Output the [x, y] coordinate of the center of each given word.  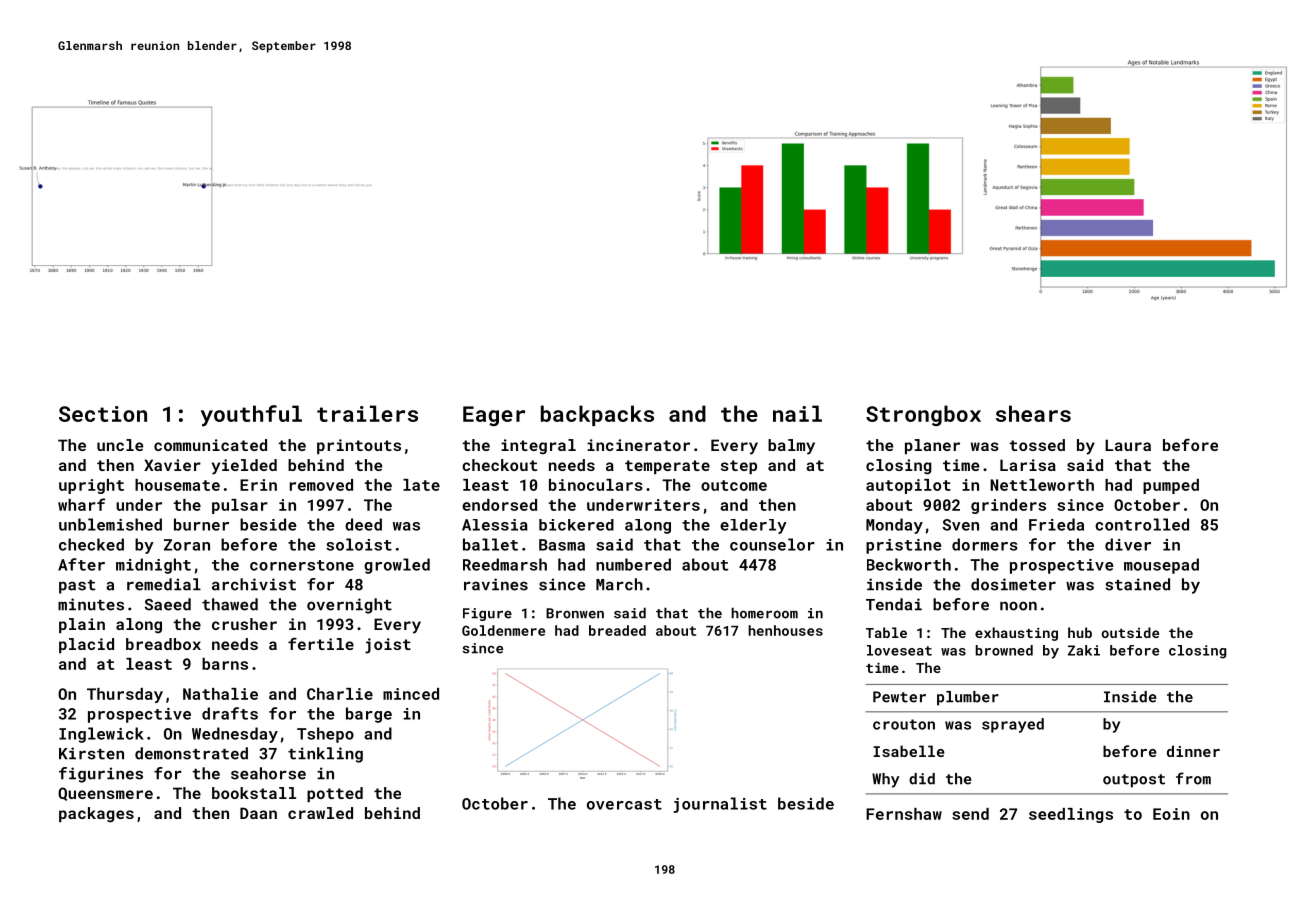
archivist [254, 584]
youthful [251, 416]
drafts [230, 713]
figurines [101, 775]
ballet [490, 544]
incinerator [638, 445]
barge [369, 715]
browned [1004, 650]
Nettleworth [1042, 485]
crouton [904, 724]
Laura [1128, 445]
